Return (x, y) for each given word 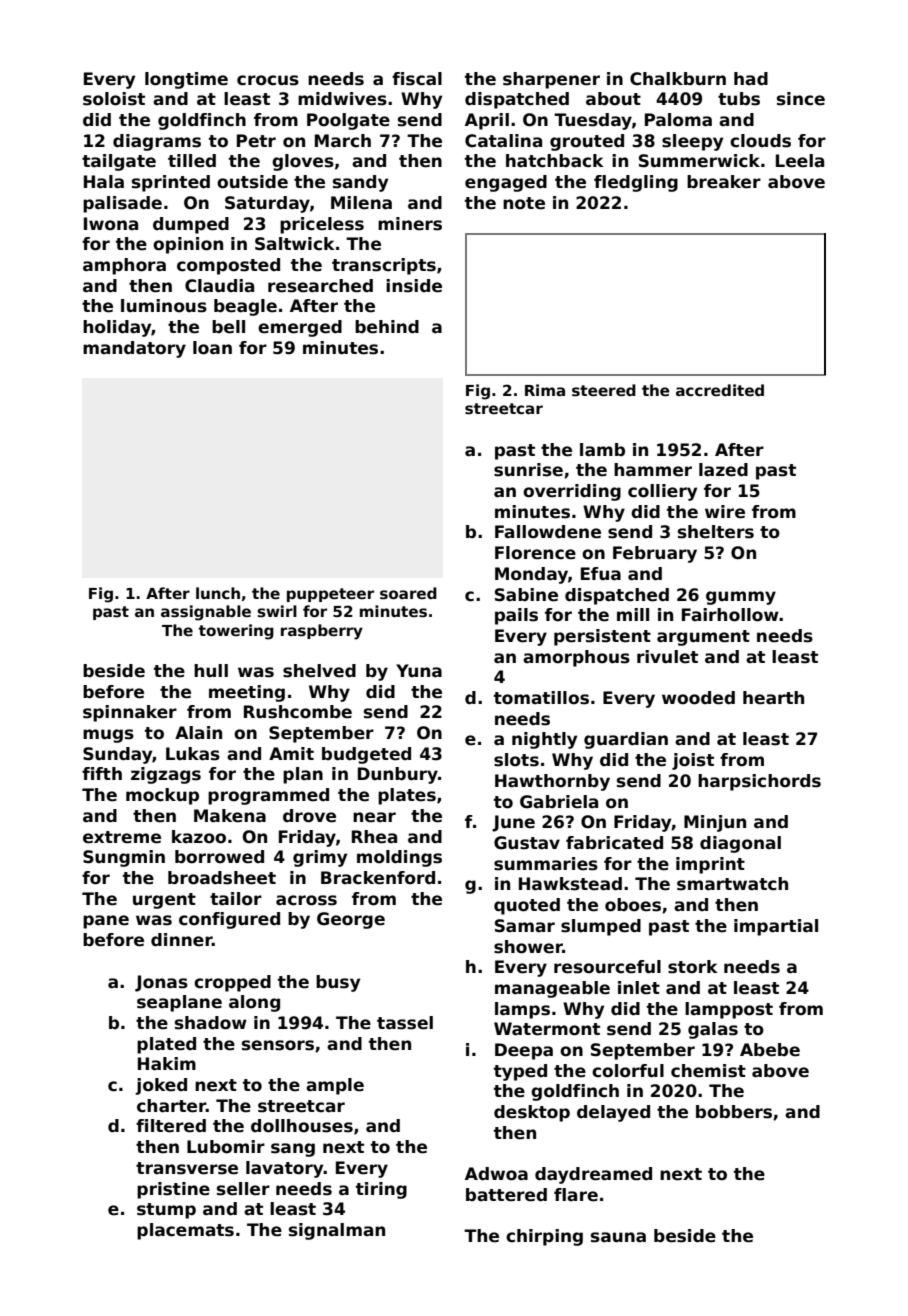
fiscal (417, 79)
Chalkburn (678, 79)
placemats (185, 1231)
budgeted (366, 755)
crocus (268, 80)
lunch (218, 593)
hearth (773, 698)
